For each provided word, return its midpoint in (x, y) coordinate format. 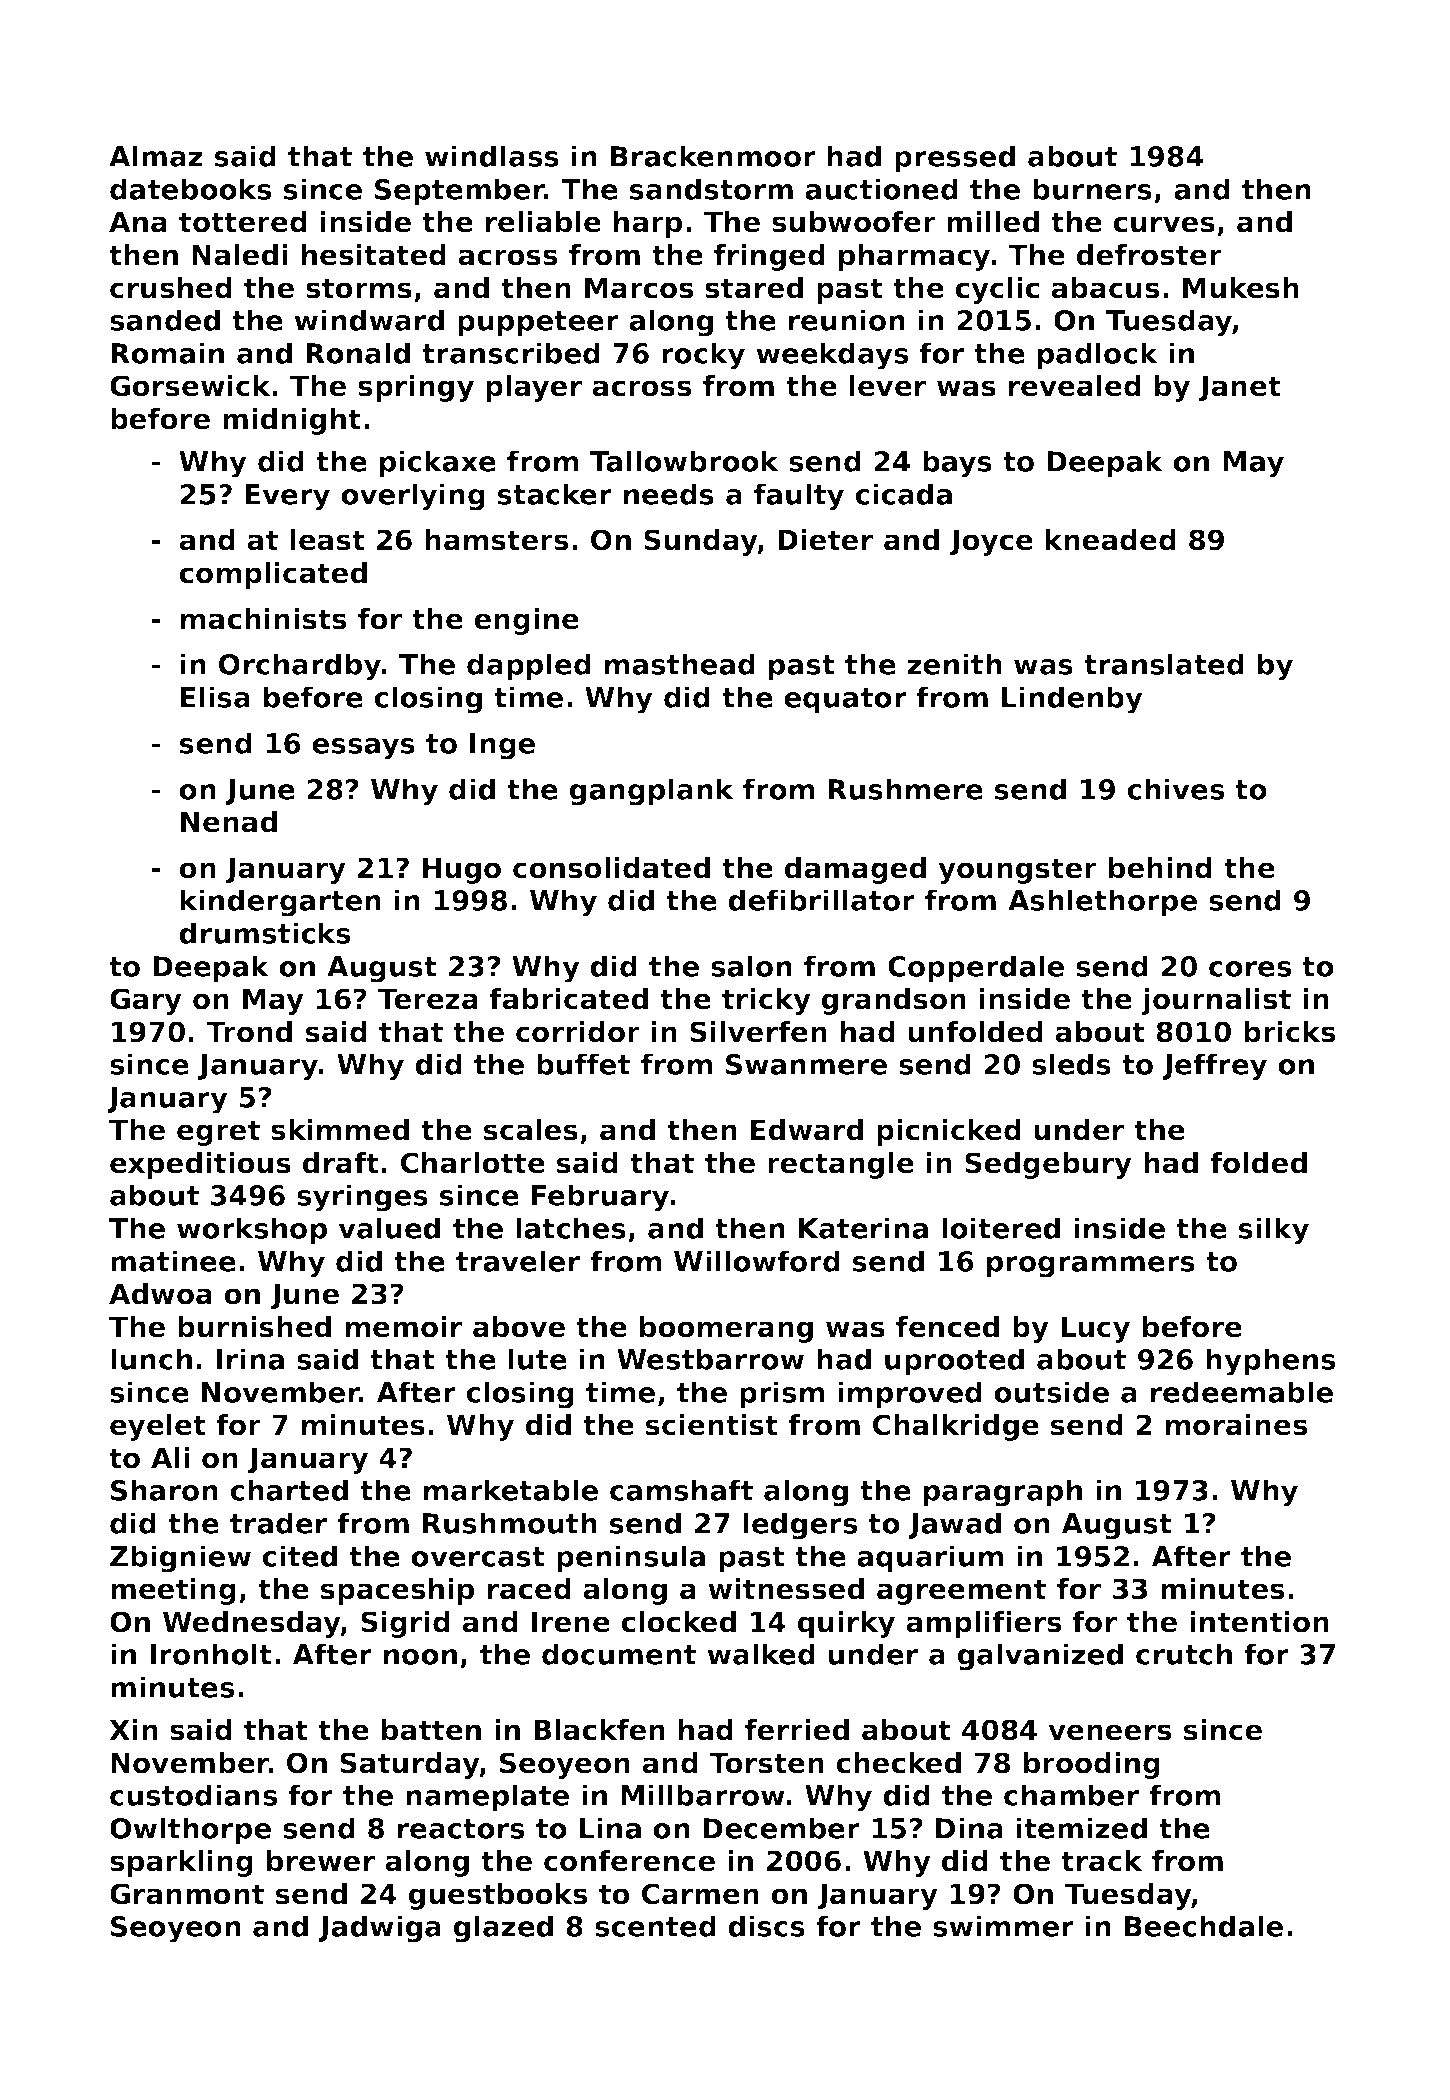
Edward (807, 1130)
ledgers (800, 1526)
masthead (680, 664)
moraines (1236, 1425)
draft (340, 1163)
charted (289, 1490)
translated (1164, 664)
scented (655, 1926)
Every (287, 497)
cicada (903, 494)
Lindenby (1072, 700)
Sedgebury (1048, 1165)
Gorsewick (190, 386)
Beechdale (1204, 1926)
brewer (321, 1861)
